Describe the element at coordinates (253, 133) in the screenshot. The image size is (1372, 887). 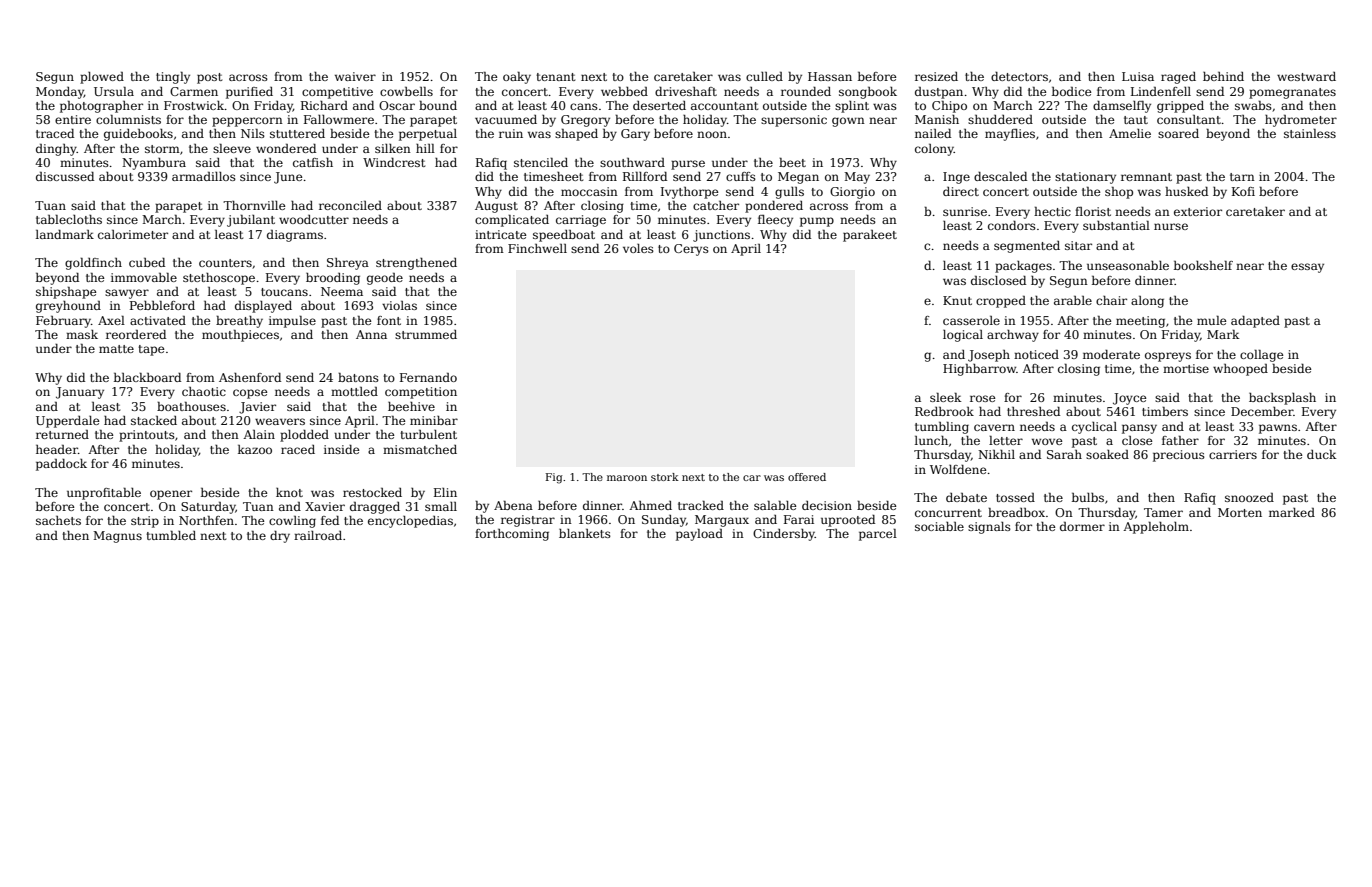
I see `Nils` at that location.
